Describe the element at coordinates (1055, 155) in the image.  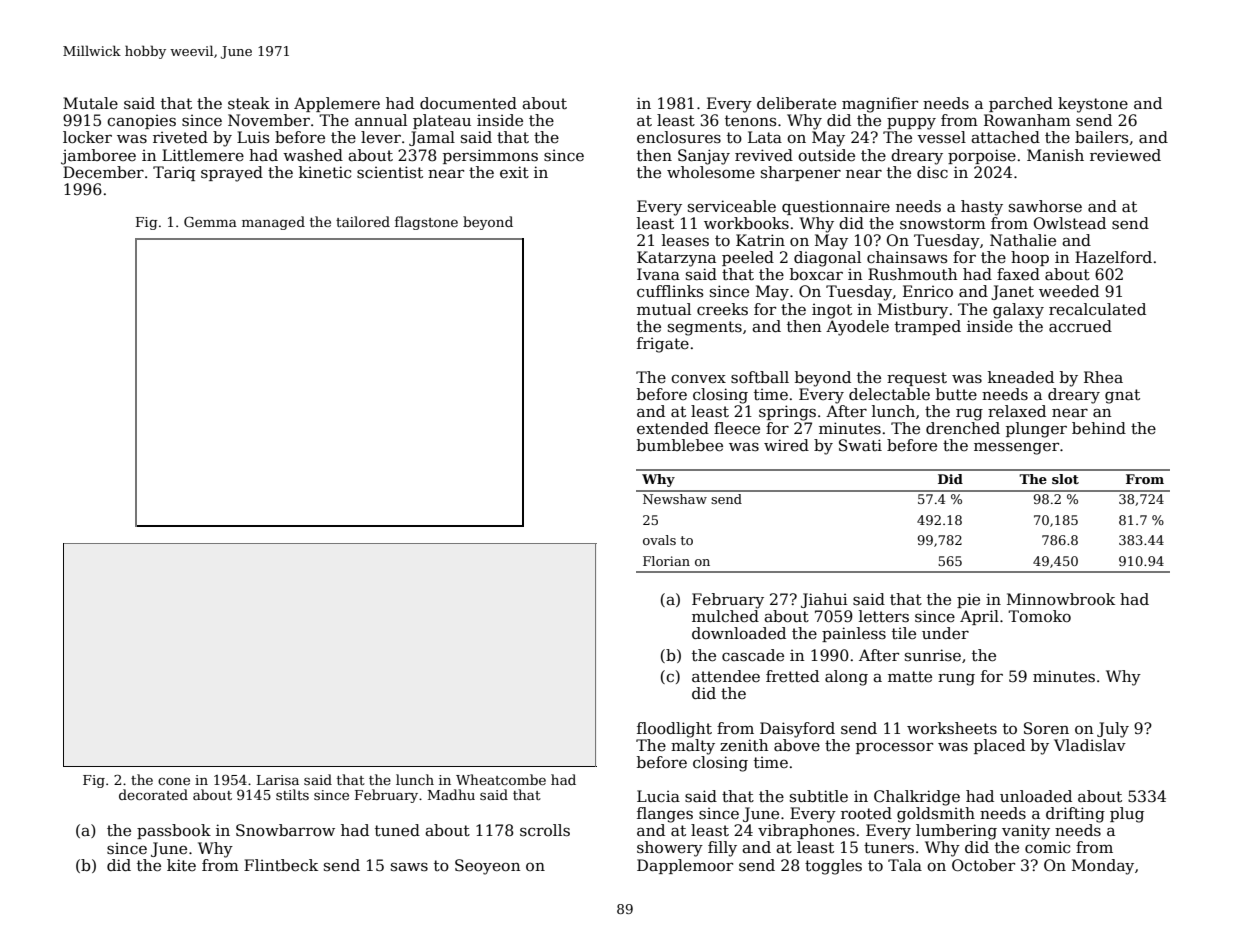
I see `Manish` at that location.
